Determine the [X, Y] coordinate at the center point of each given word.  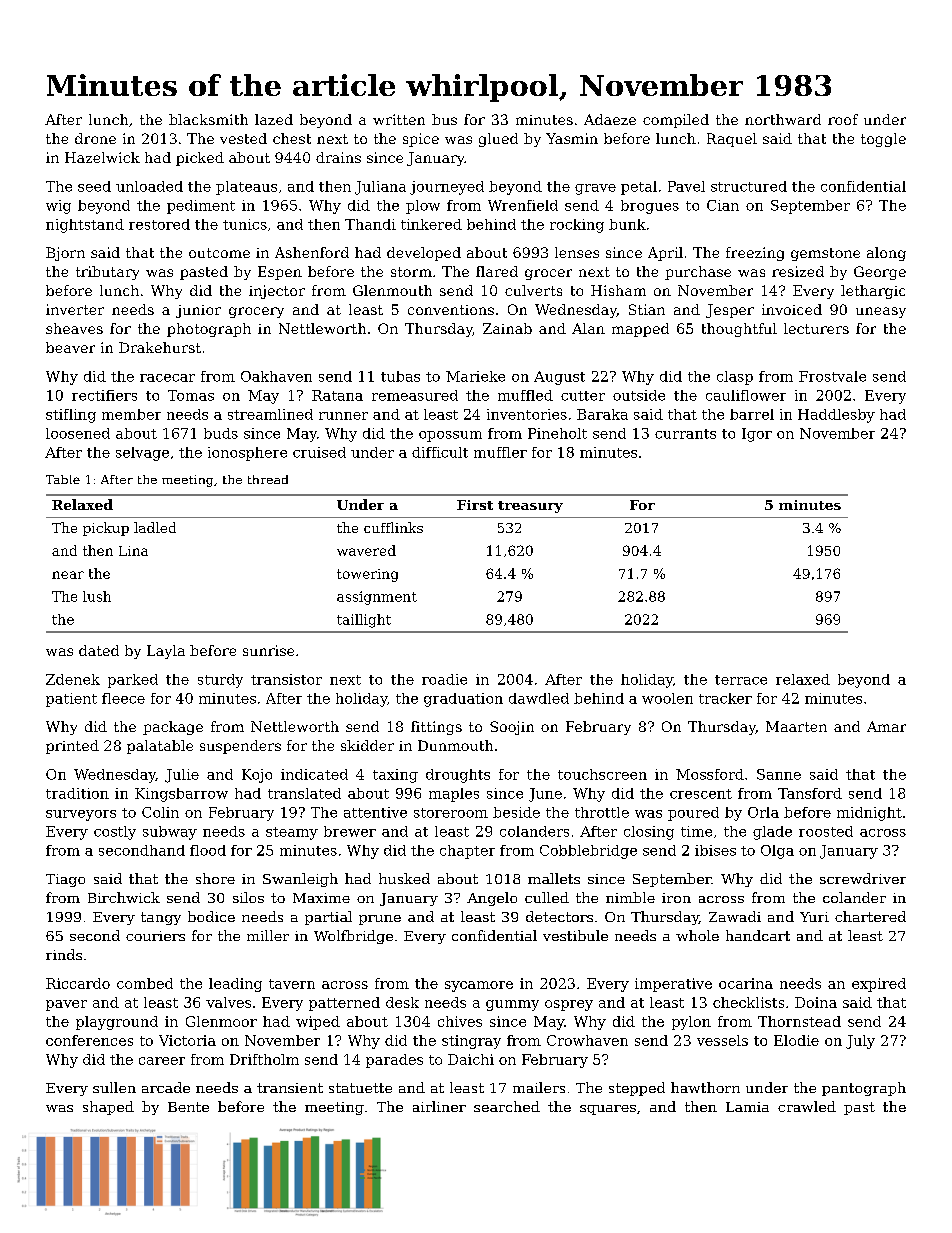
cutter [583, 396]
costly [115, 833]
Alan [588, 328]
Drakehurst [160, 347]
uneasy [881, 312]
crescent [701, 794]
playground [117, 1023]
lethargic [873, 292]
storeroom [451, 813]
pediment [201, 207]
